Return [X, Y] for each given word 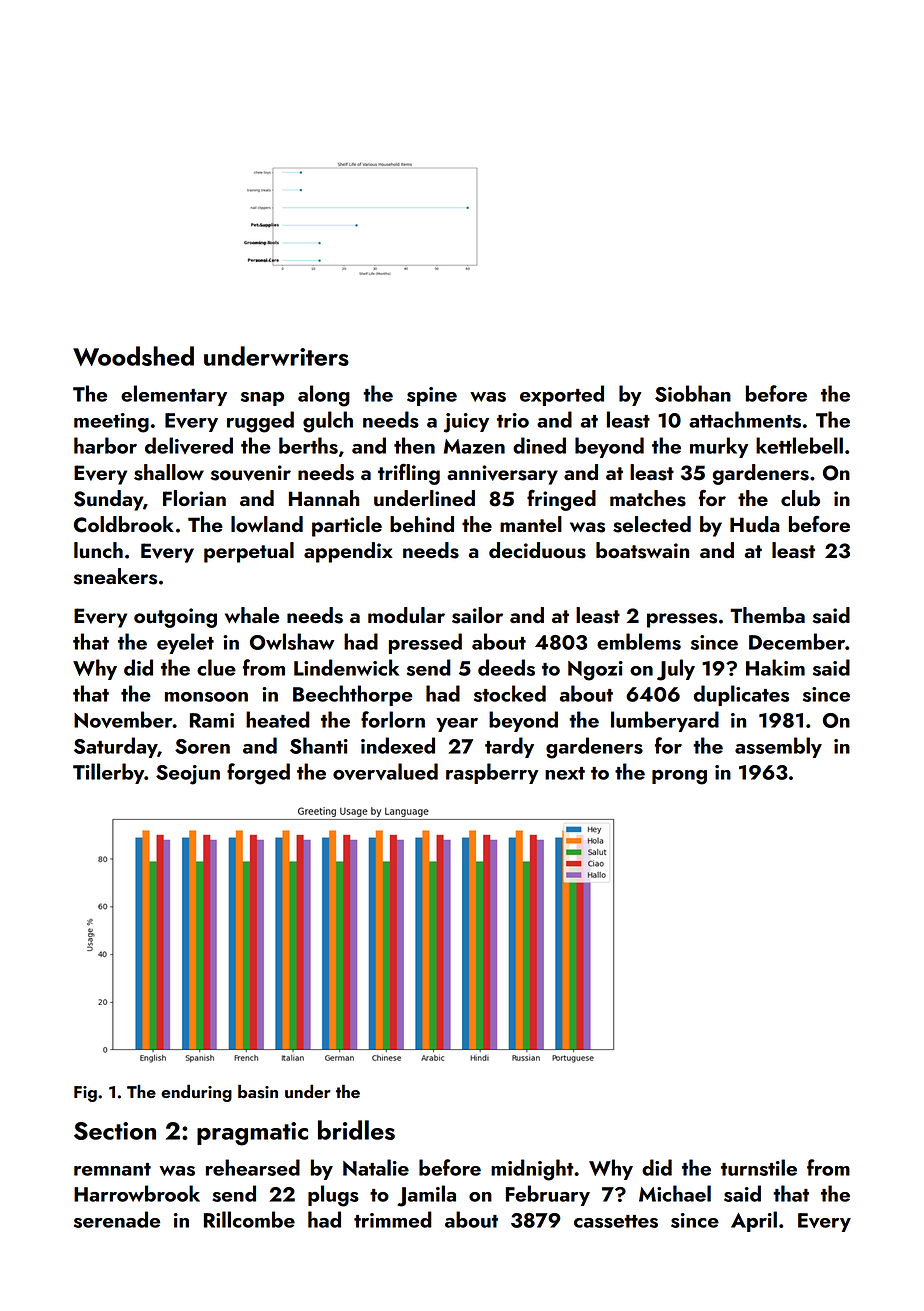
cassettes [616, 1221]
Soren [202, 746]
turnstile [759, 1167]
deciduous [537, 550]
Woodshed [133, 356]
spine [432, 396]
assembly [778, 747]
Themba [767, 615]
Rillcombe [249, 1219]
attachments [745, 419]
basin [258, 1091]
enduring [196, 1093]
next [565, 773]
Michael [675, 1193]
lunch [98, 550]
